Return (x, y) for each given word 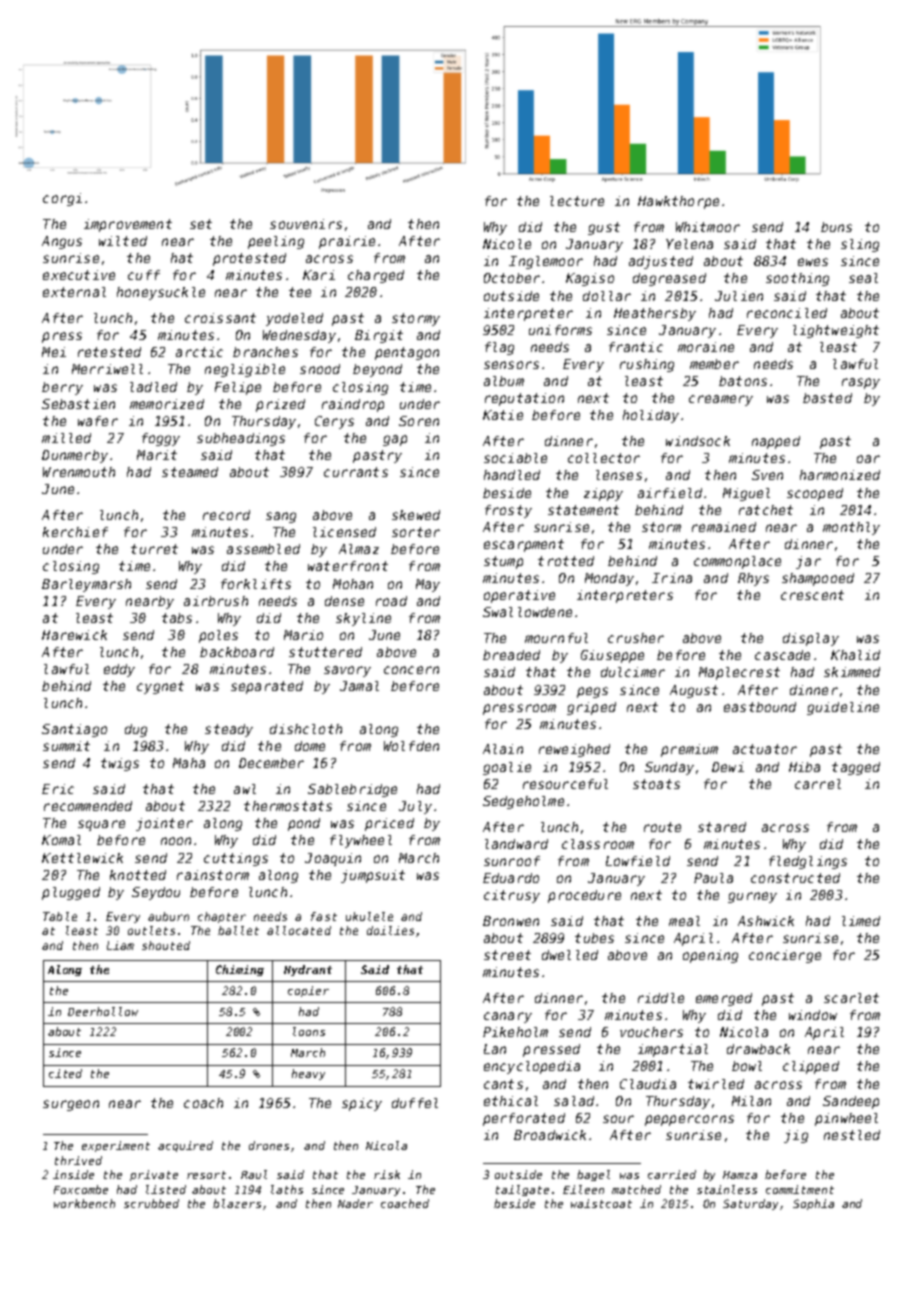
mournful (556, 638)
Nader (355, 1203)
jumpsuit (373, 876)
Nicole (507, 244)
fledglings (808, 862)
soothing (797, 279)
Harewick (74, 635)
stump (503, 562)
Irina (672, 578)
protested (249, 259)
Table (60, 916)
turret (154, 549)
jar (808, 562)
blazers (237, 1203)
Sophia (813, 1204)
